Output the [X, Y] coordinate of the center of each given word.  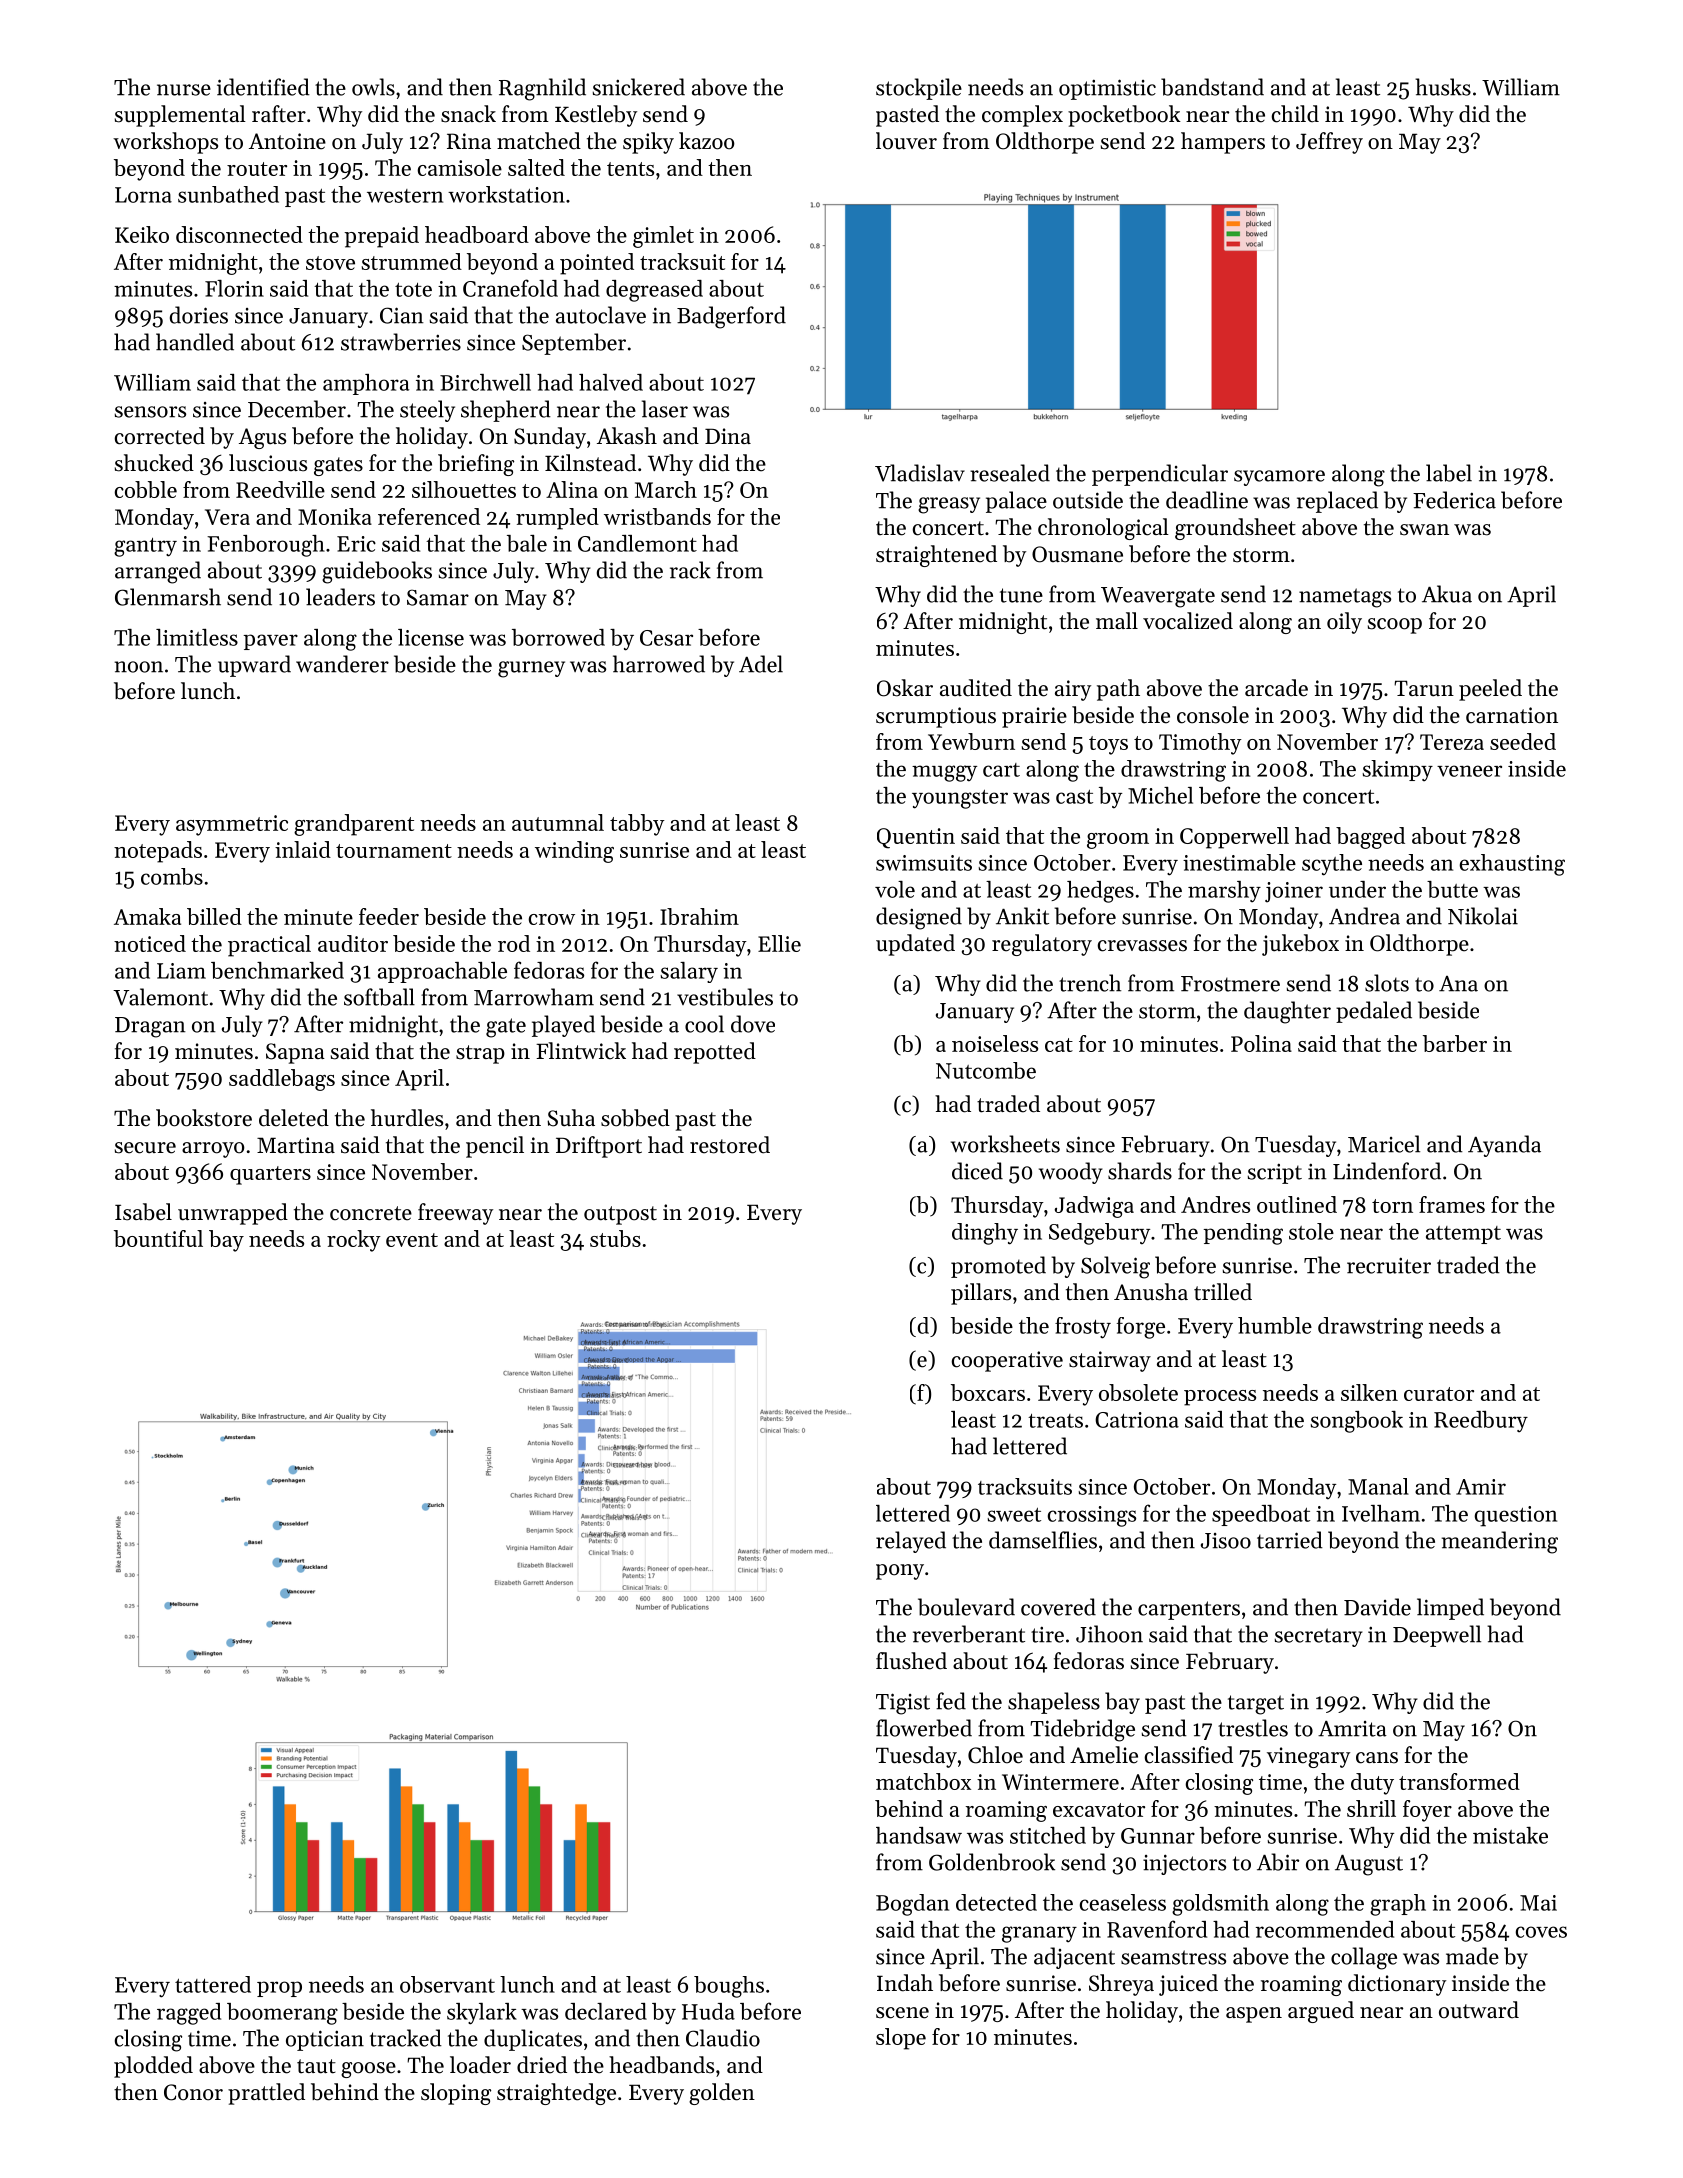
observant [447, 1984]
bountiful [158, 1238]
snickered [639, 87]
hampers [1223, 143]
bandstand [1212, 87]
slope [901, 2039]
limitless [197, 637]
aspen [1254, 2015]
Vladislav [920, 473]
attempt [1463, 1235]
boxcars [988, 1392]
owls [373, 87]
